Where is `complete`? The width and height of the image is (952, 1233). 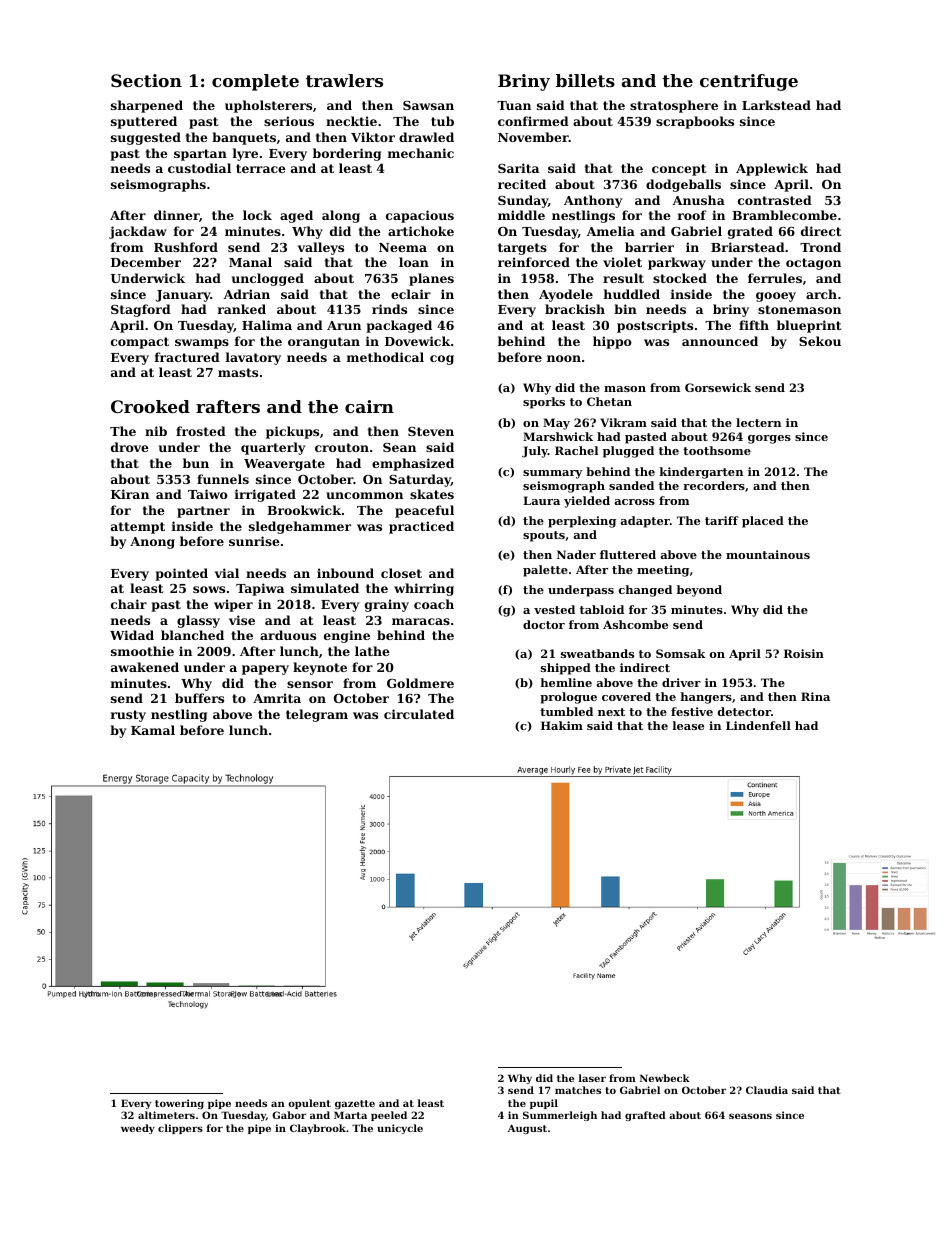
complete is located at coordinates (255, 82).
